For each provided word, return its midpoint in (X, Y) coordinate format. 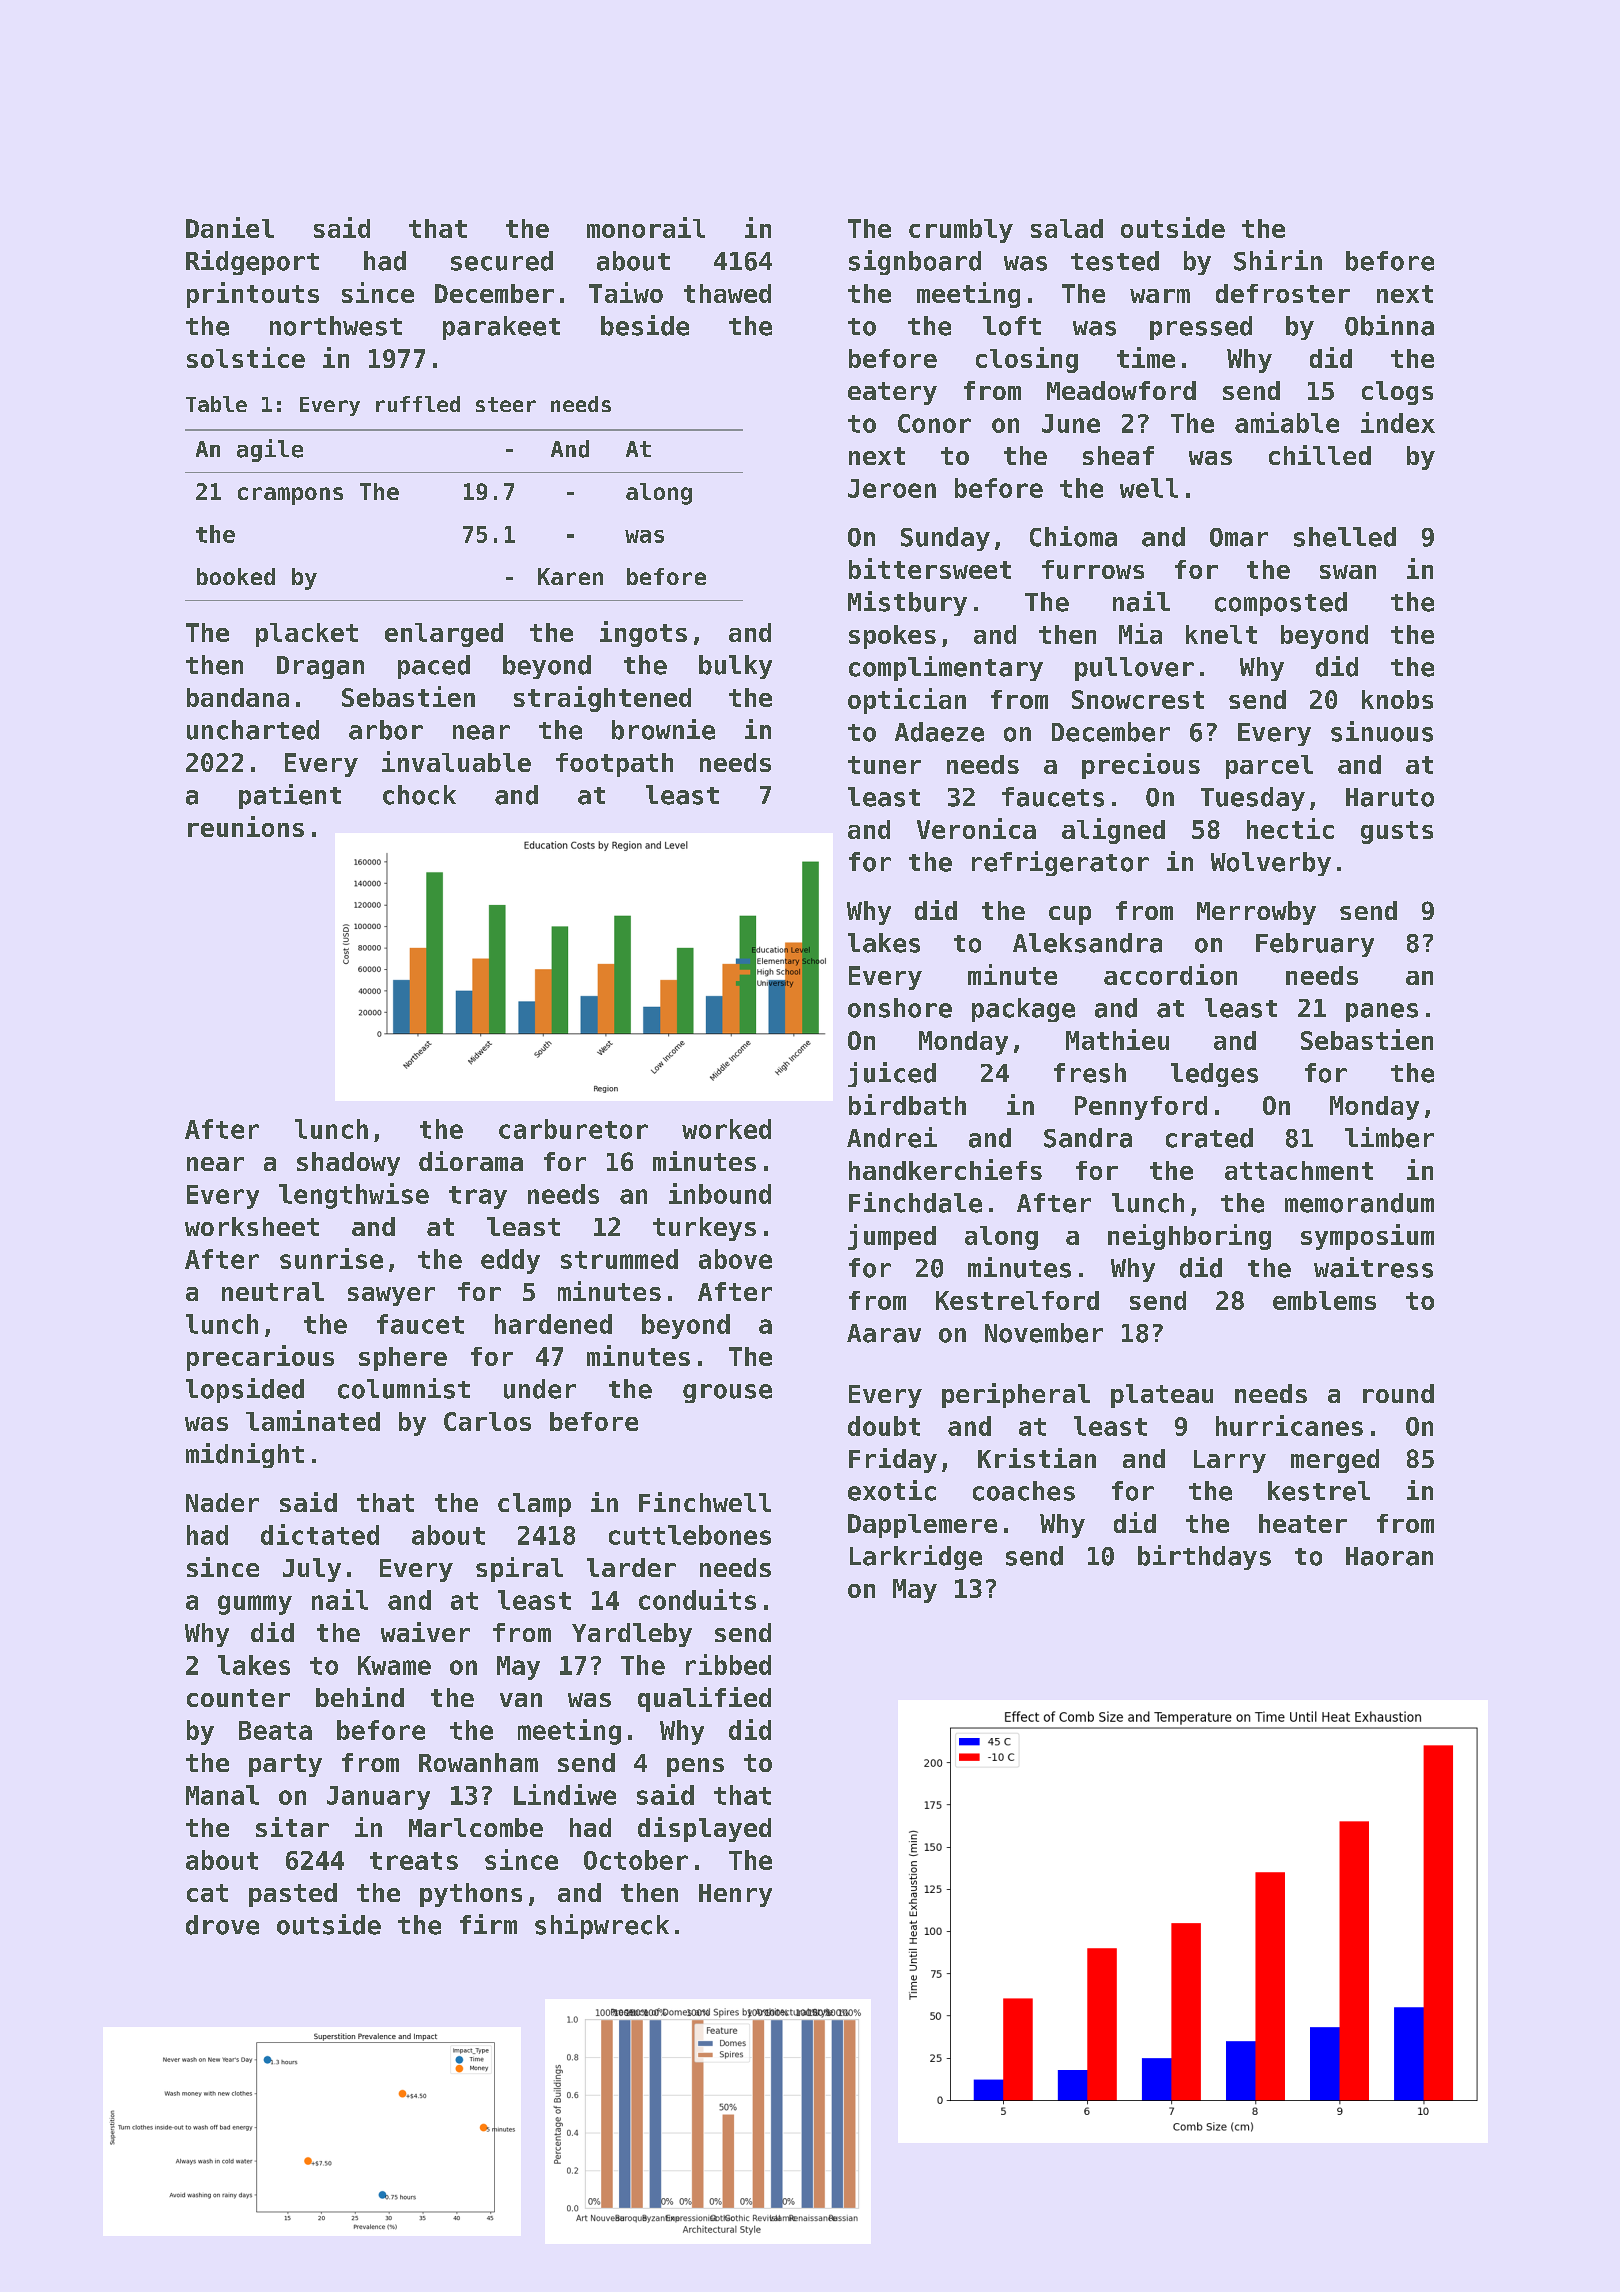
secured (502, 261)
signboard (915, 262)
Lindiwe (565, 1794)
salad (1067, 228)
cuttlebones (690, 1535)
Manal (222, 1795)
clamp (534, 1505)
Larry (1230, 1461)
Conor (934, 423)
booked (236, 576)
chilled (1320, 455)
